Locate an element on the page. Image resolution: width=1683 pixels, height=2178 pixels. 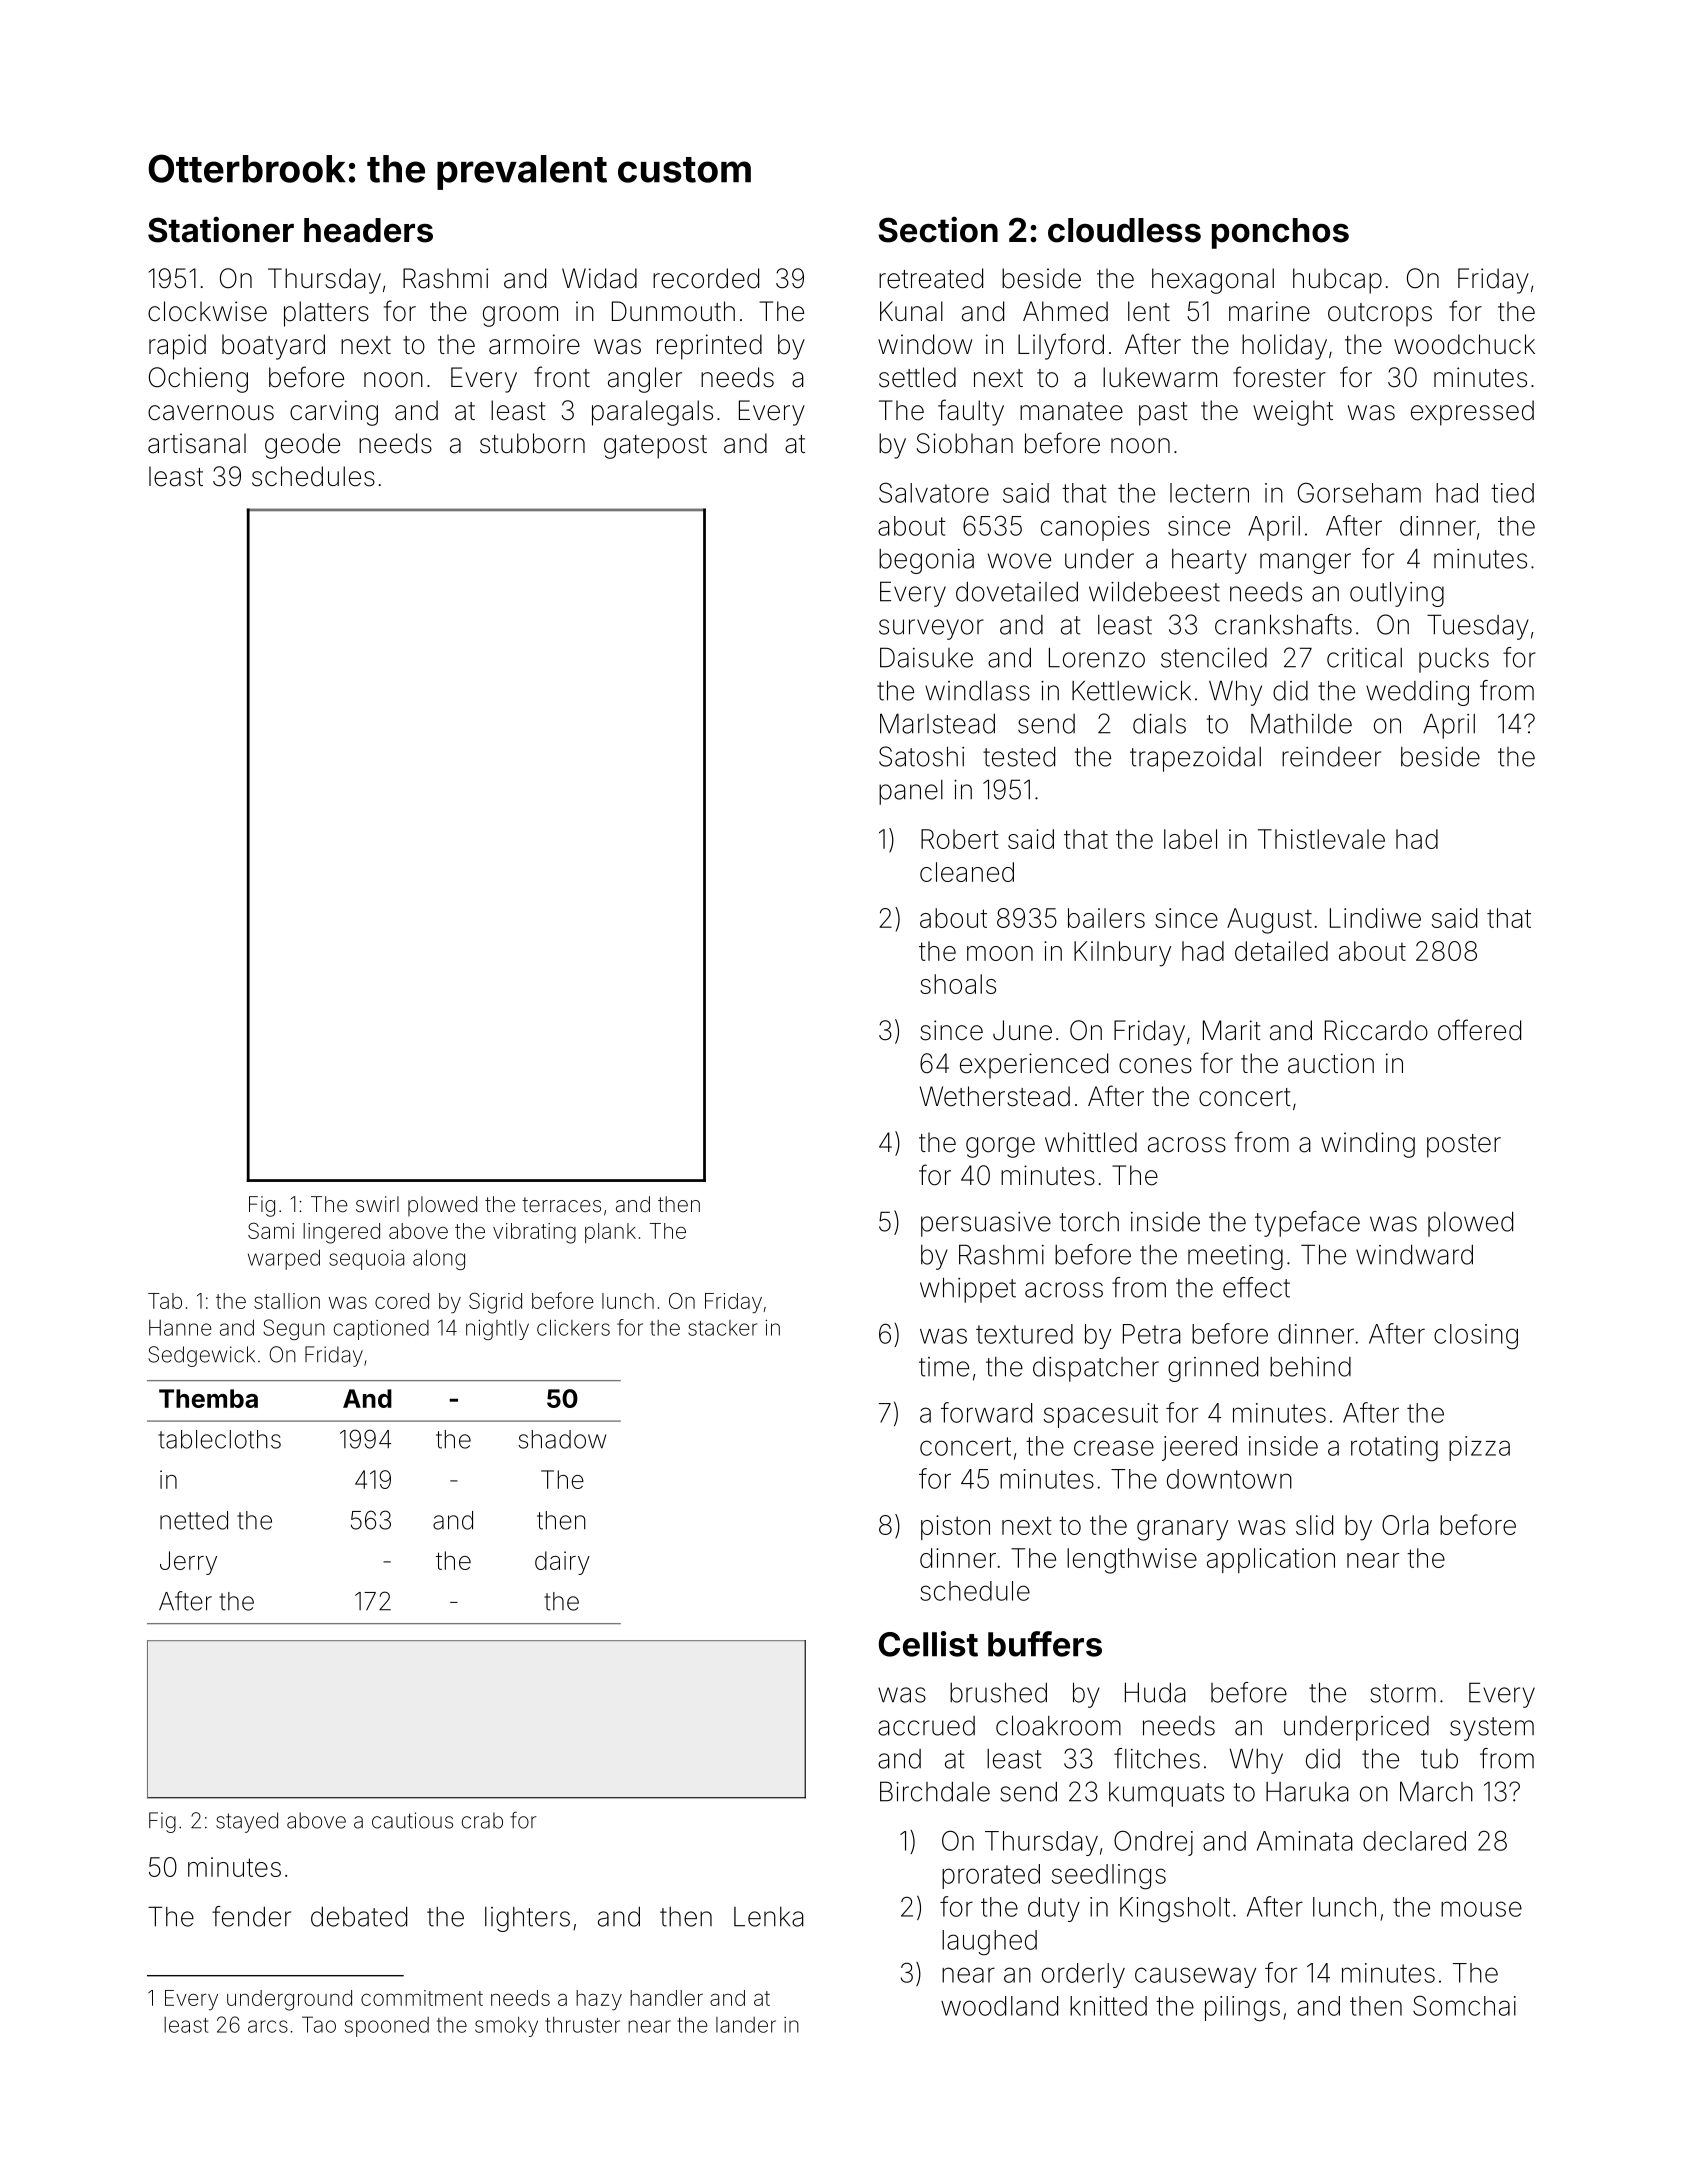
groom is located at coordinates (520, 316).
